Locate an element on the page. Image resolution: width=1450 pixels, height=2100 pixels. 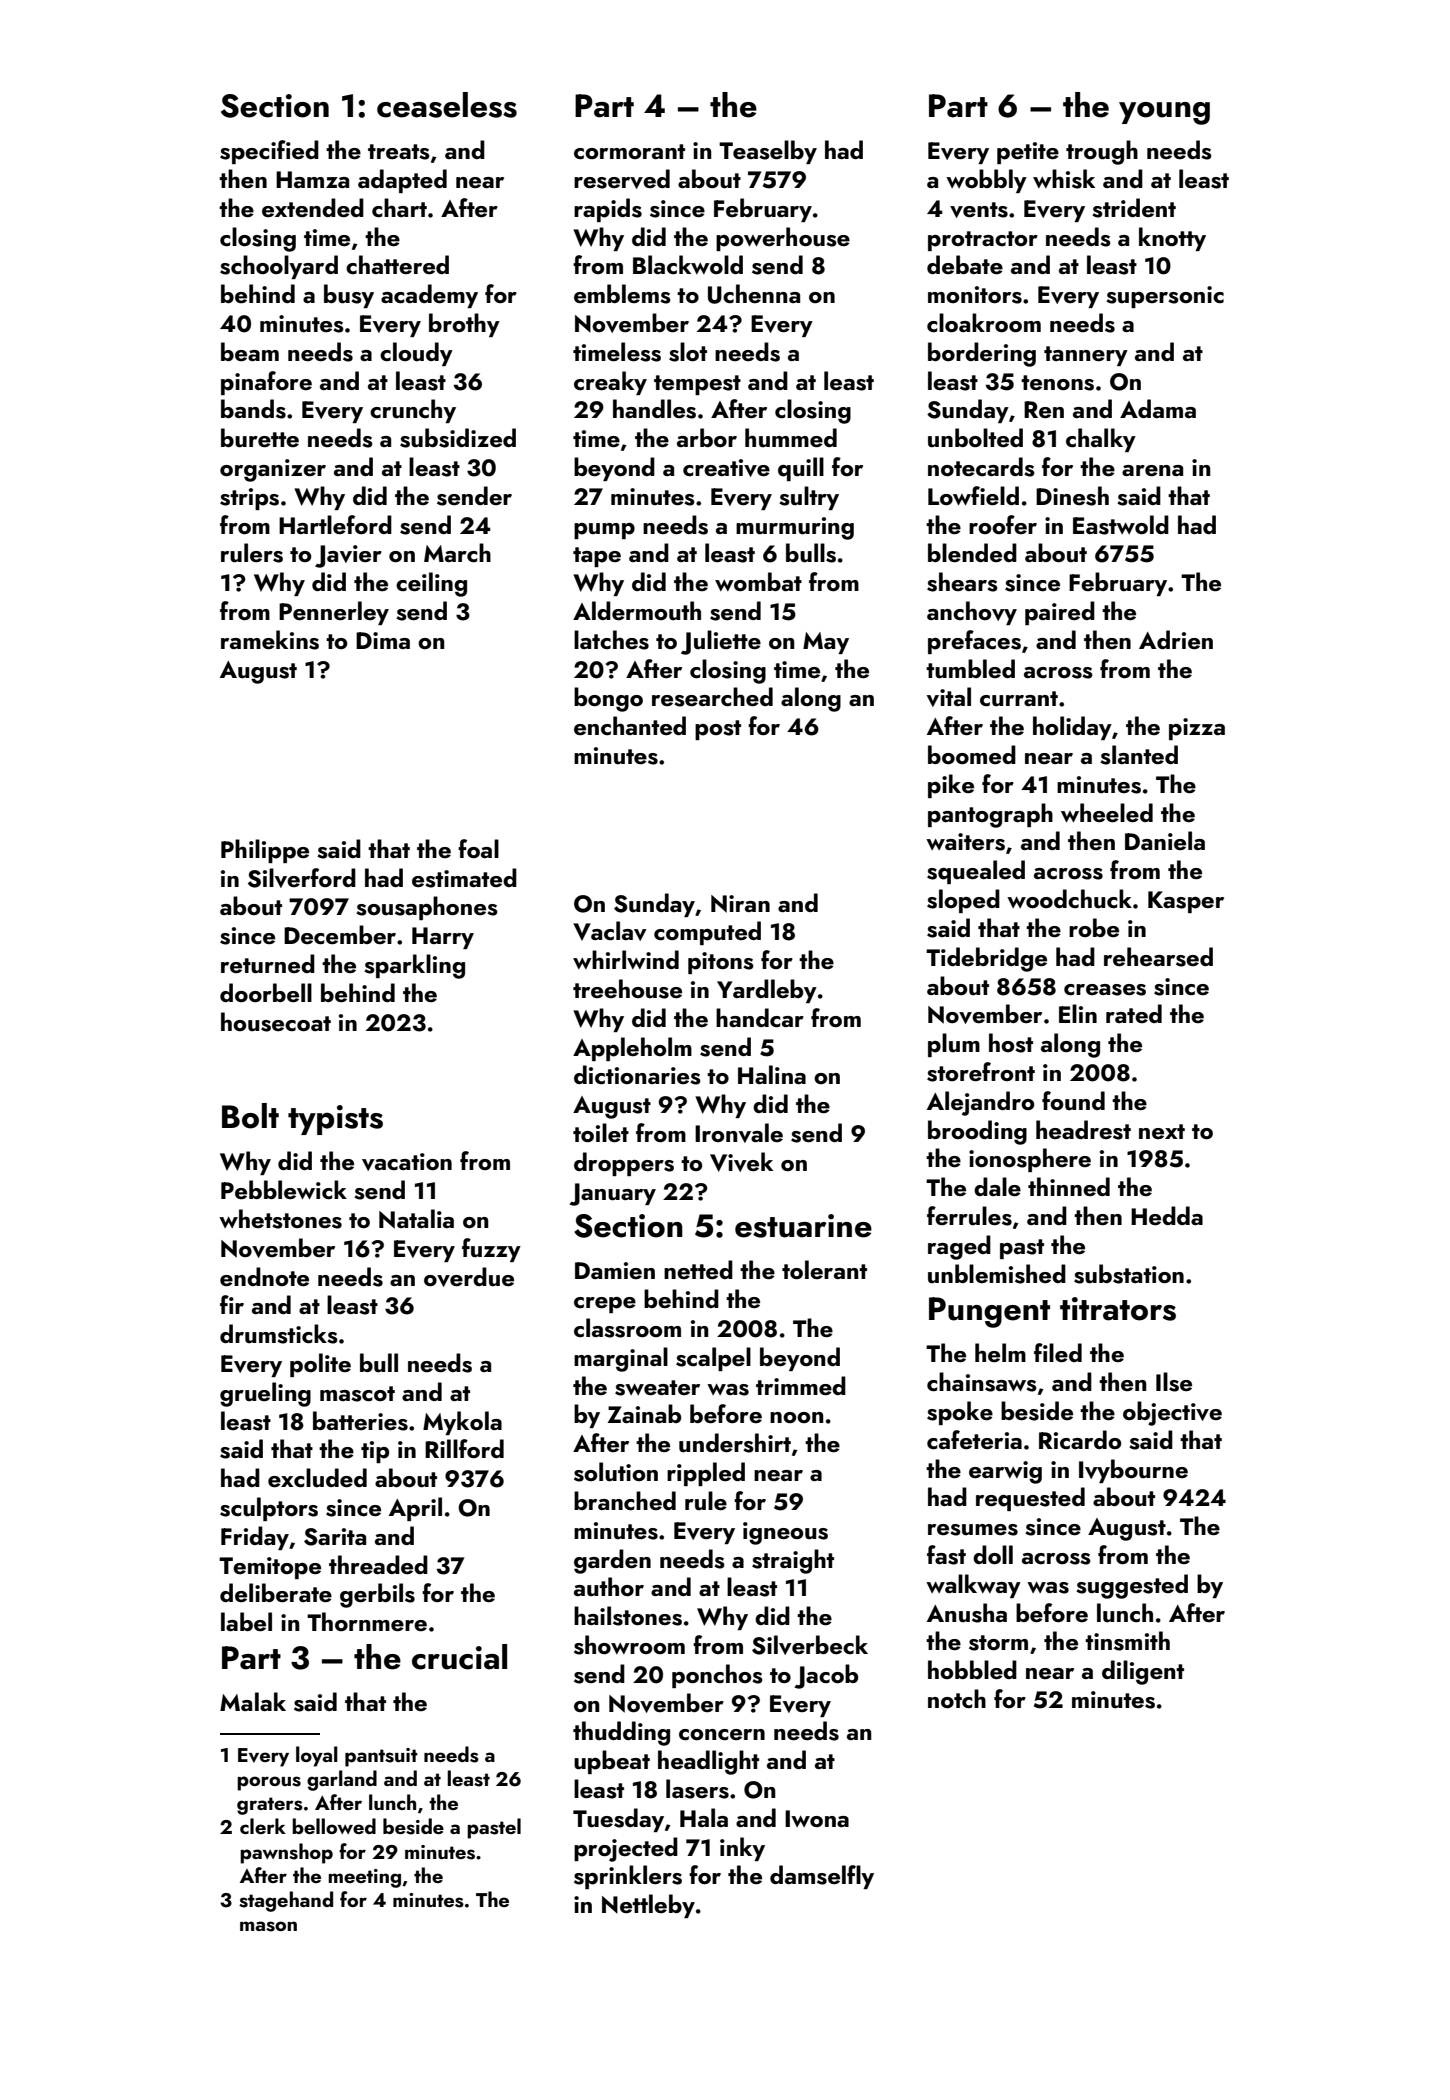
damselfly is located at coordinates (822, 1877).
